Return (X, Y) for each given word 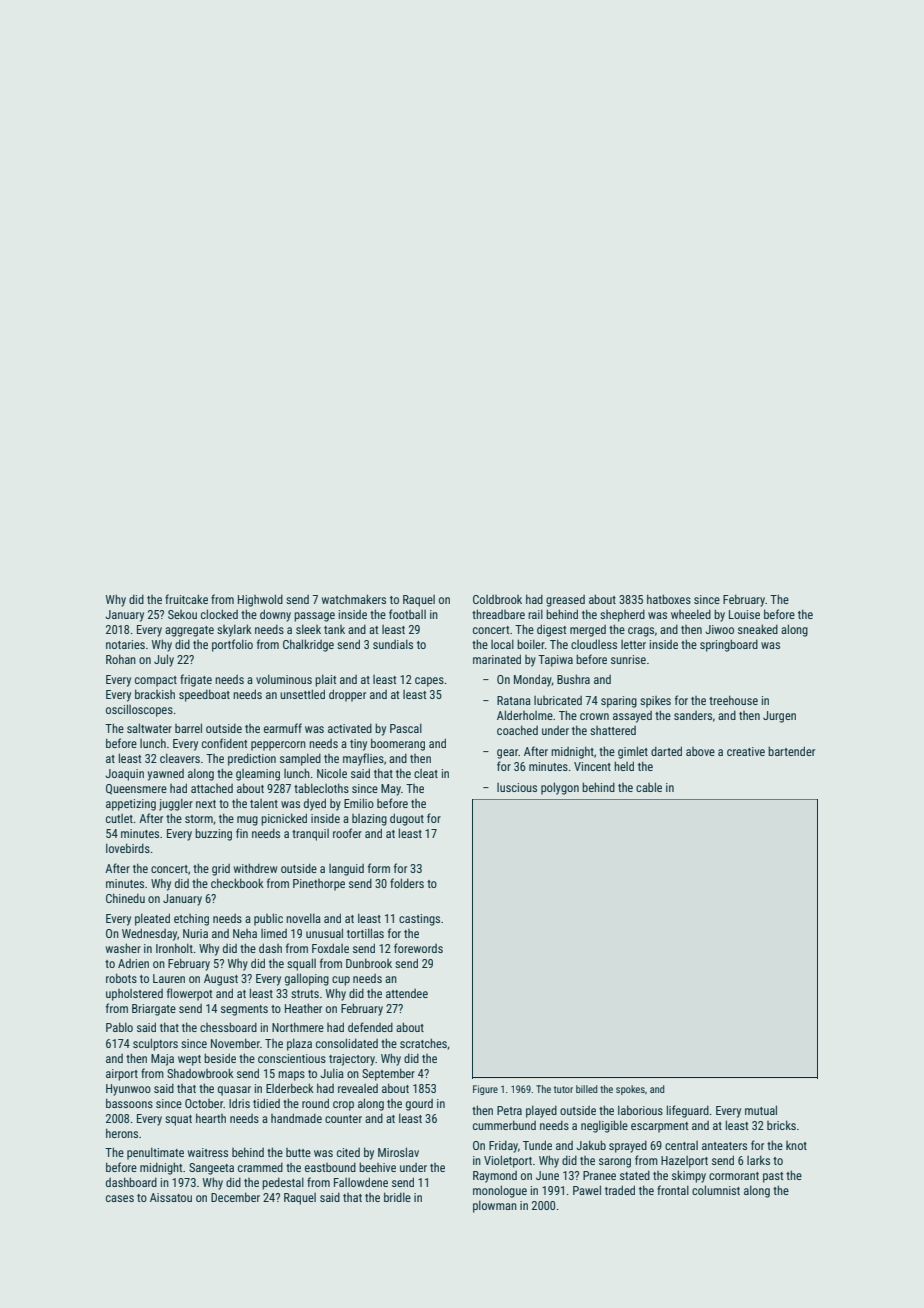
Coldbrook (497, 599)
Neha (245, 933)
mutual (761, 1110)
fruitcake (186, 599)
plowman (495, 1206)
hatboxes (669, 599)
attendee (407, 993)
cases (120, 1198)
